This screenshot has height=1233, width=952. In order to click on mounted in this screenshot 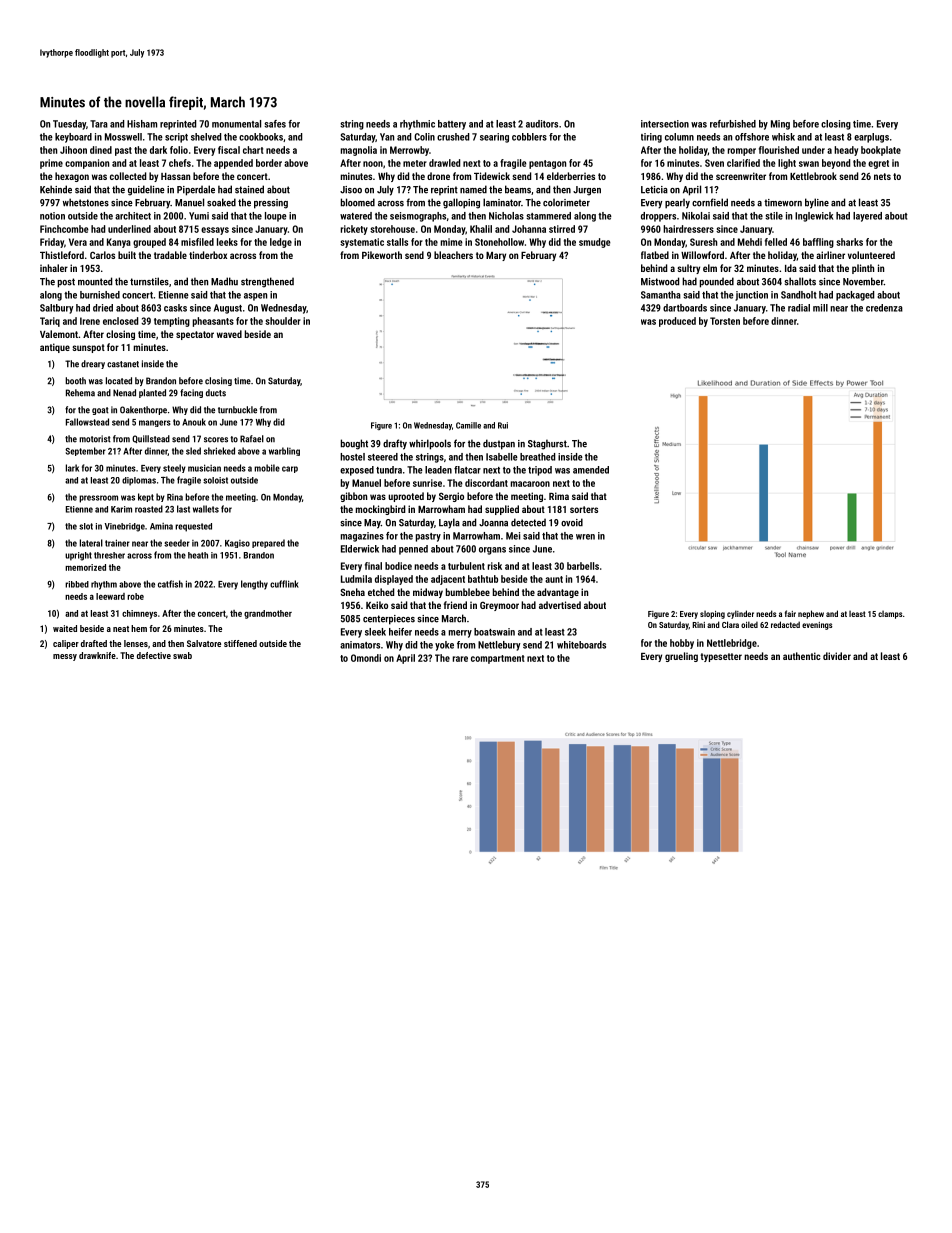, I will do `click(95, 281)`.
